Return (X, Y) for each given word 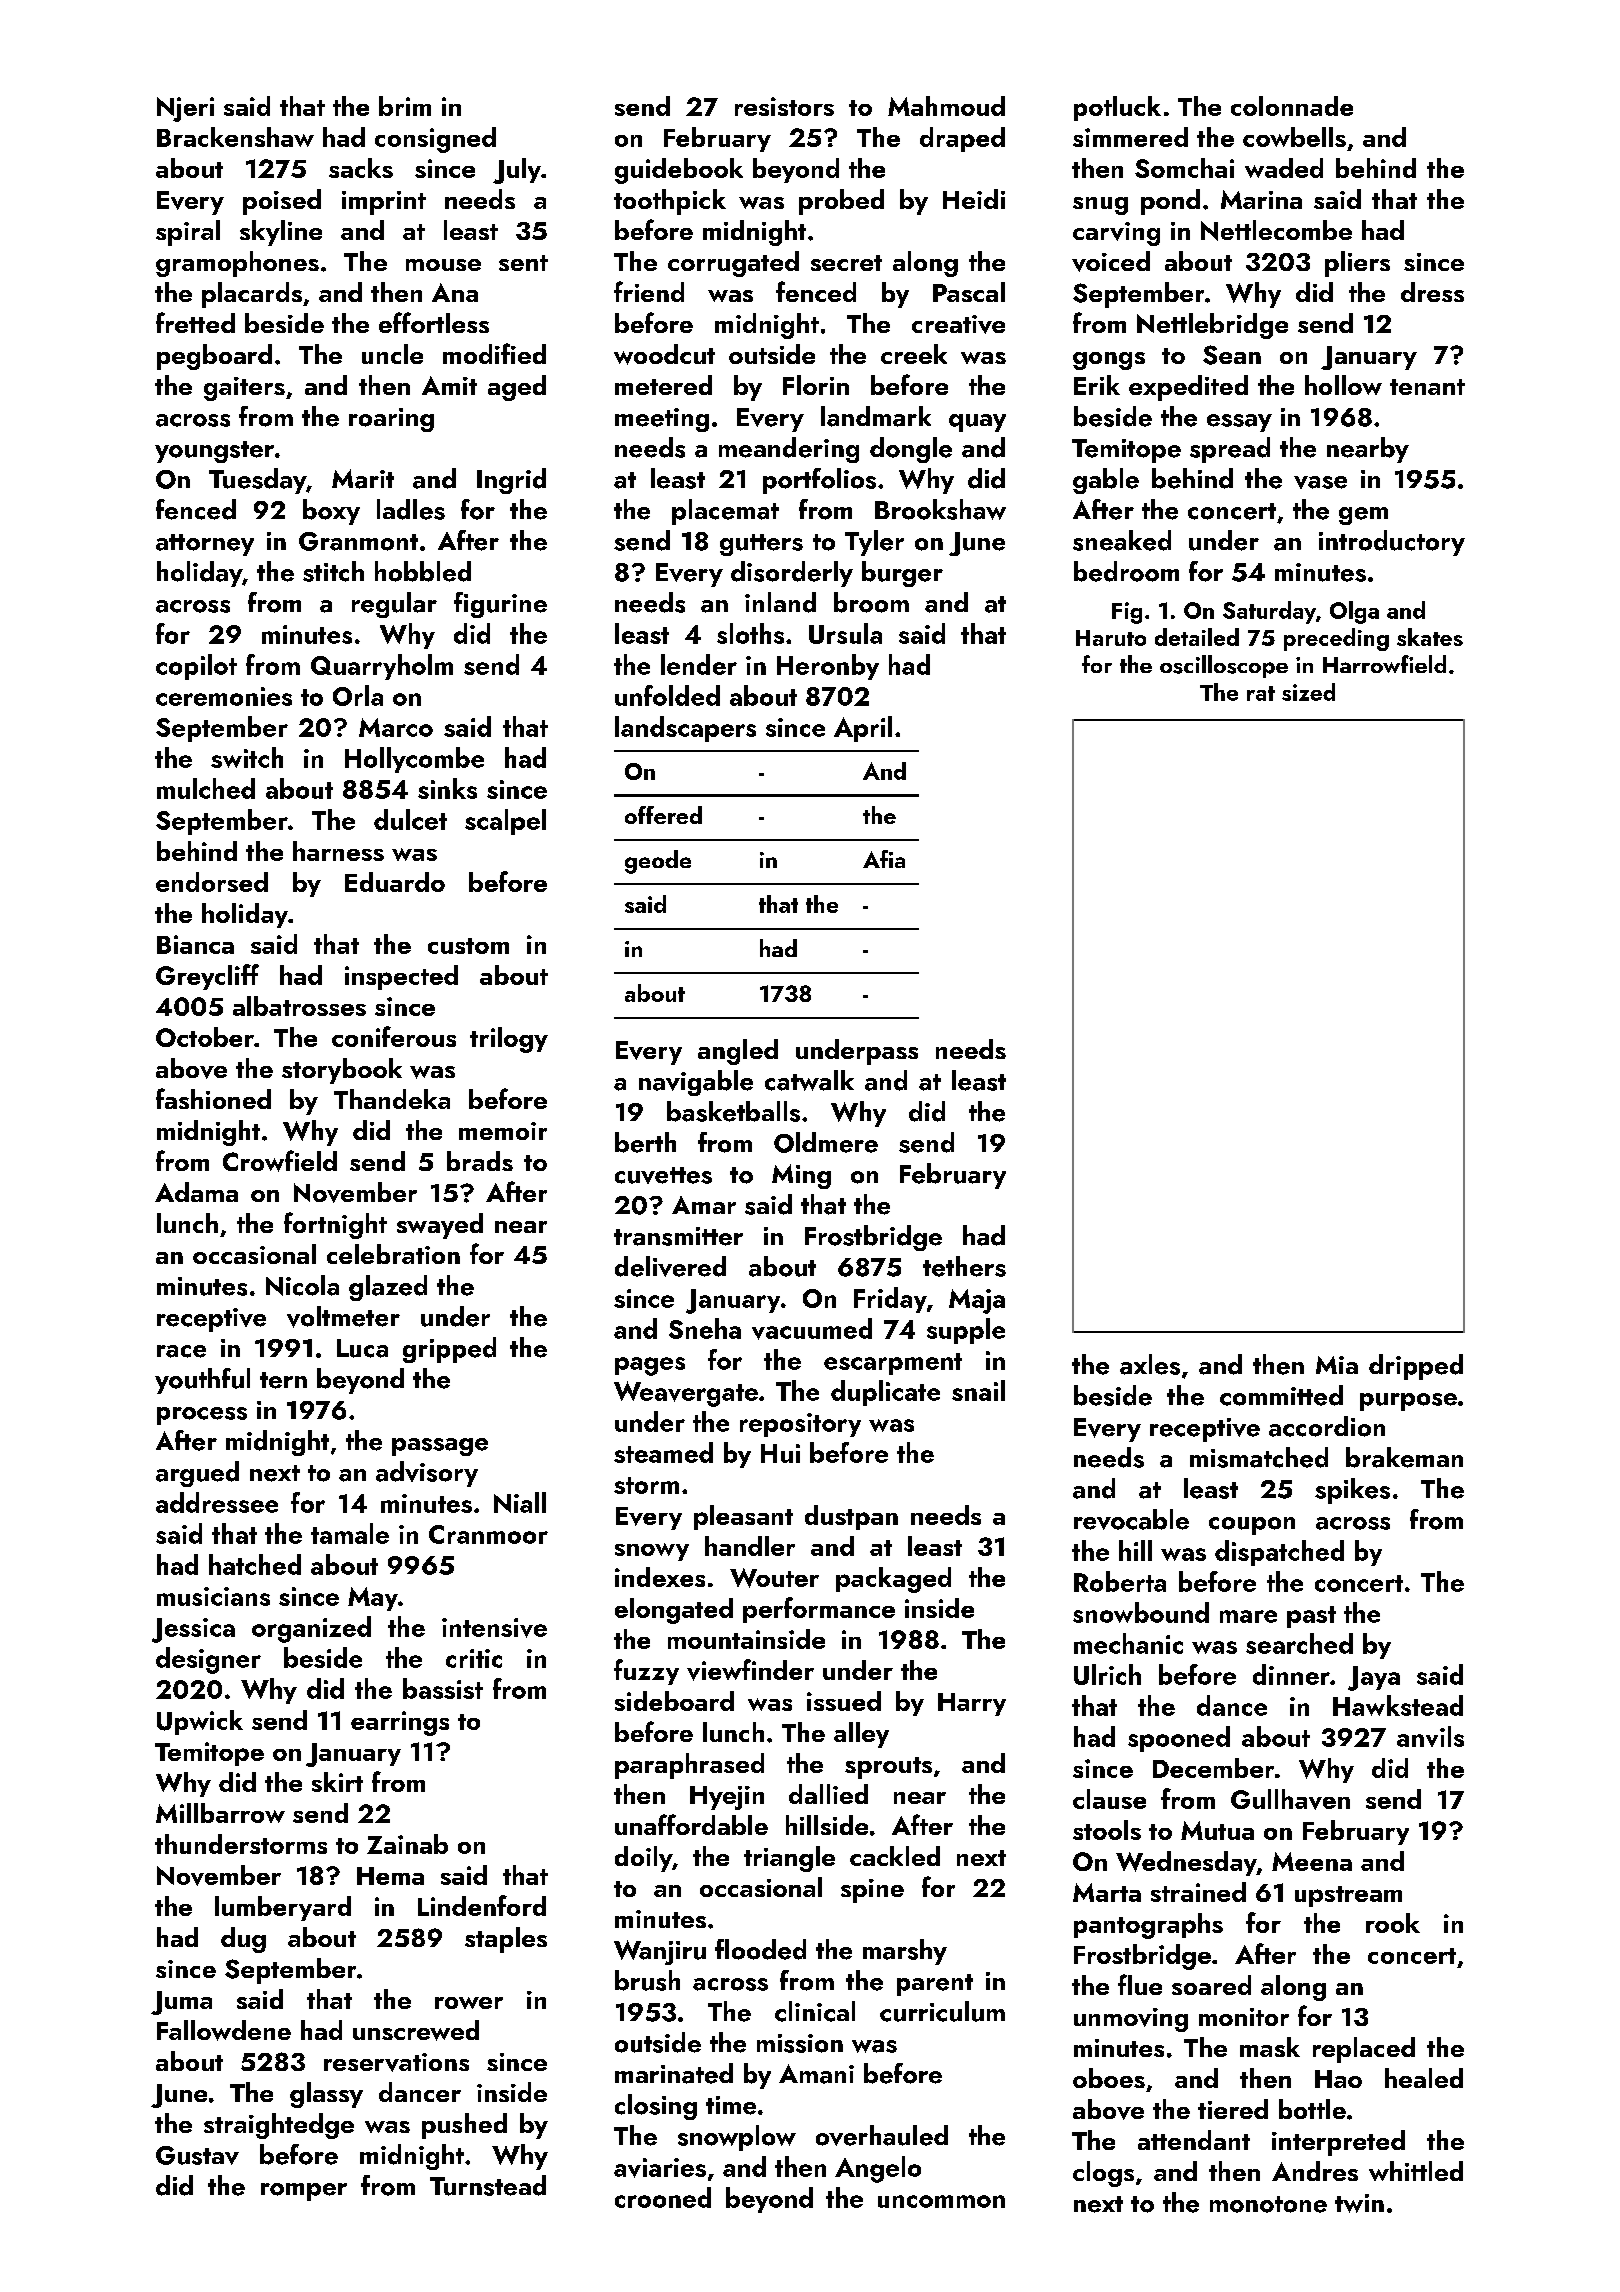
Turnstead (488, 2185)
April (863, 729)
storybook (342, 1071)
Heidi (974, 199)
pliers (1357, 264)
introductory (1392, 543)
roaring (391, 420)
